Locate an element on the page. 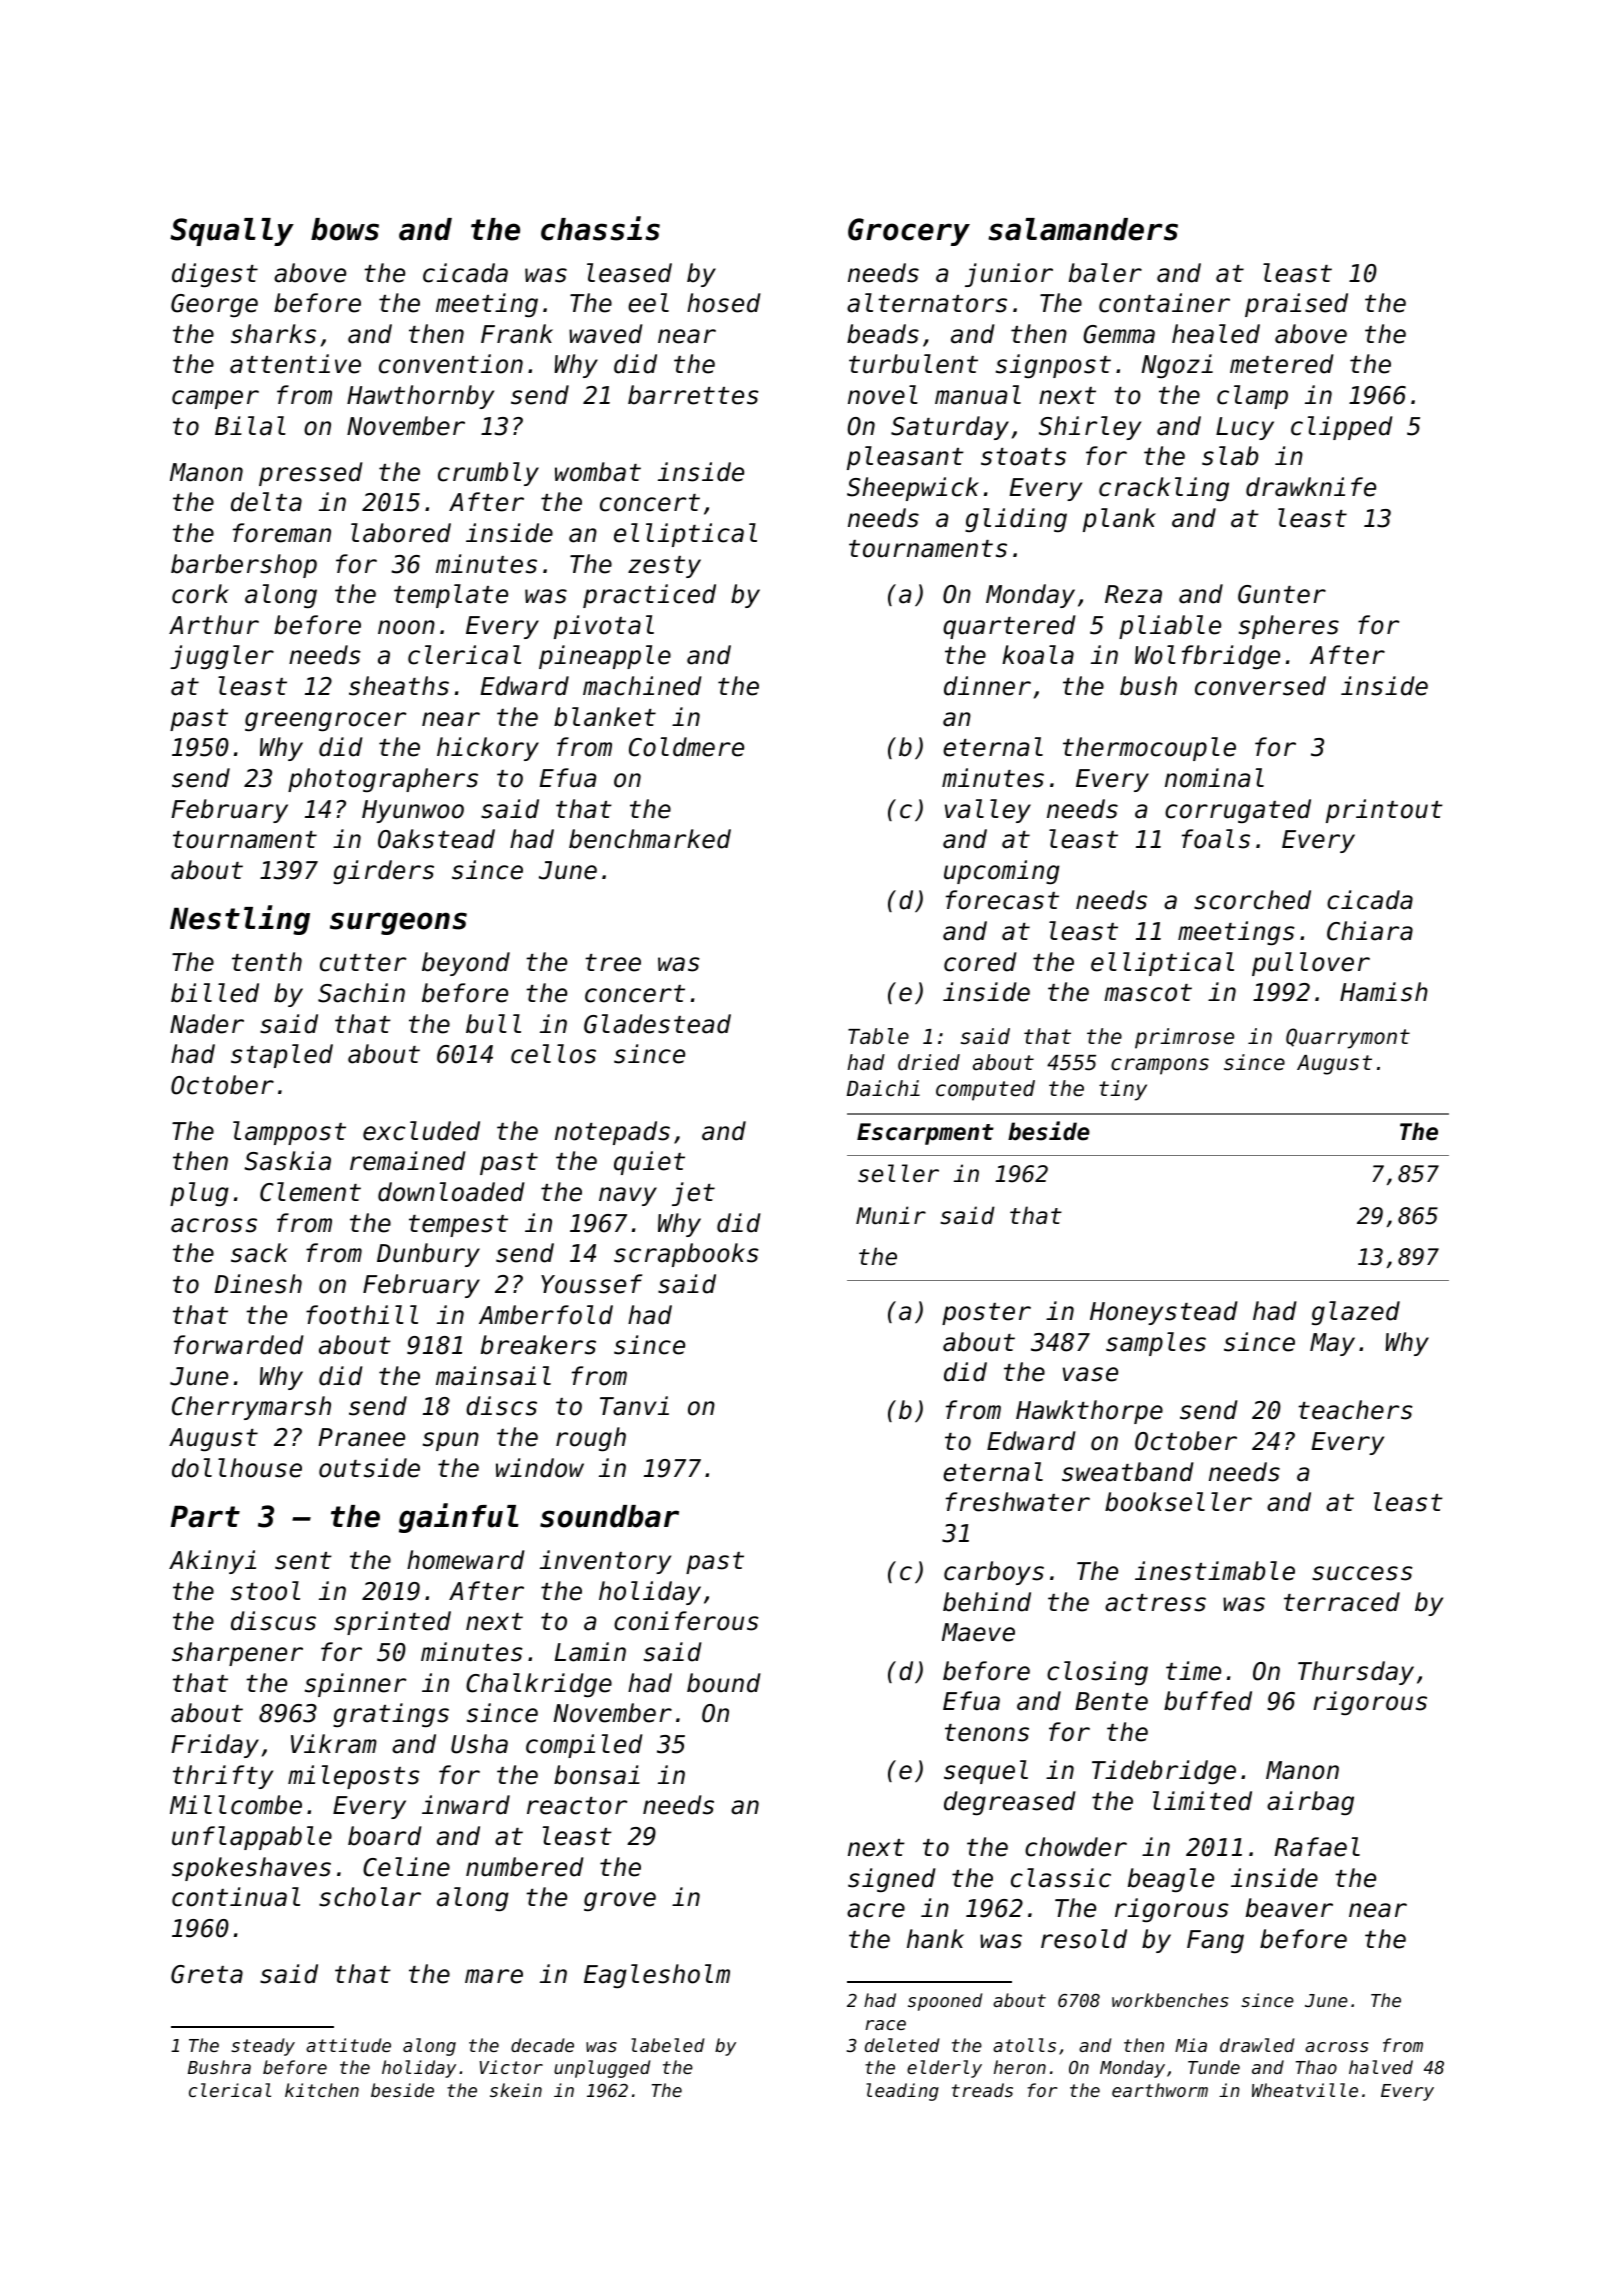 The width and height of the page is (1620, 2292). salamanders is located at coordinates (1083, 229).
